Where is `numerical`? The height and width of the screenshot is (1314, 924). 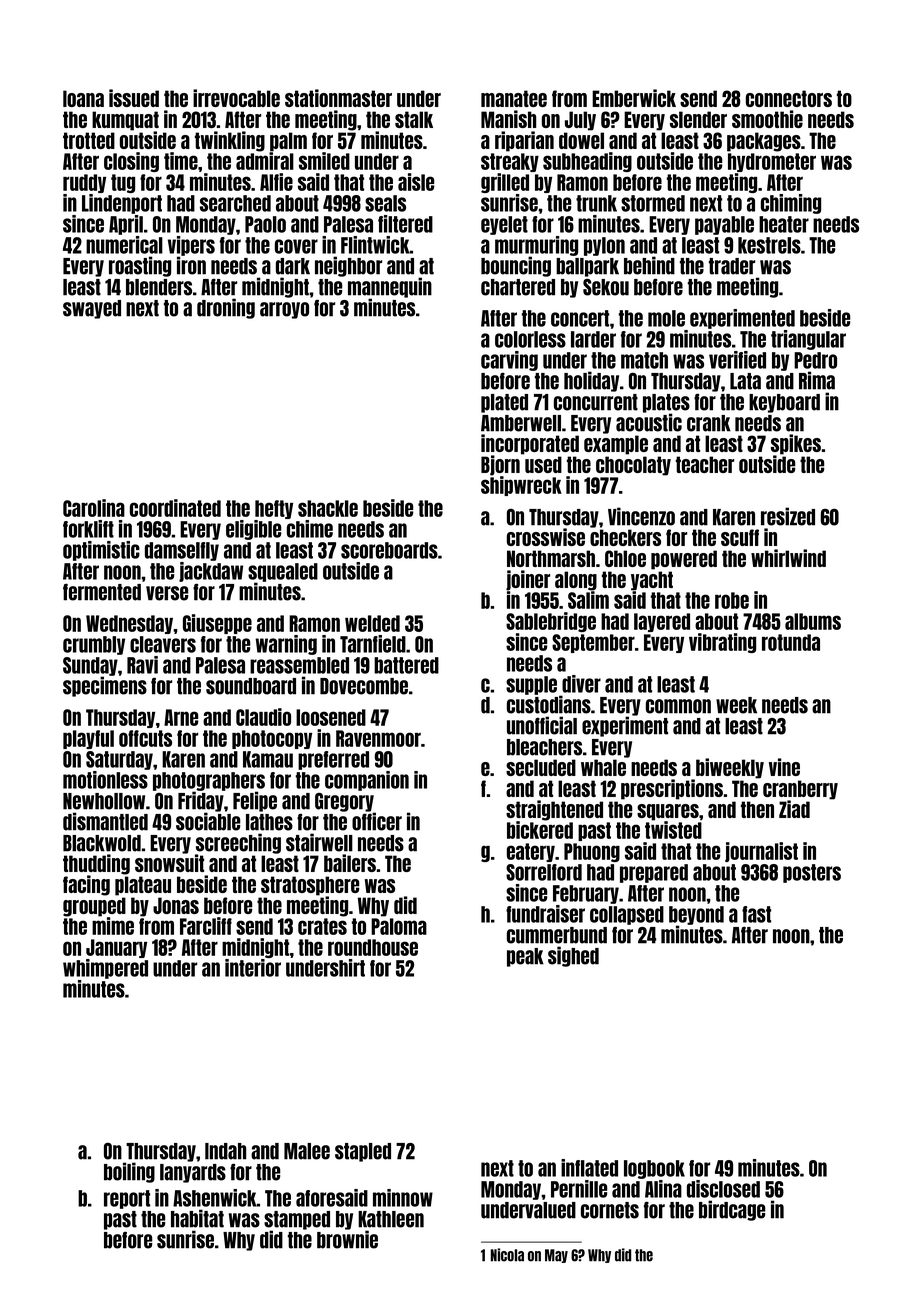 numerical is located at coordinates (124, 245).
